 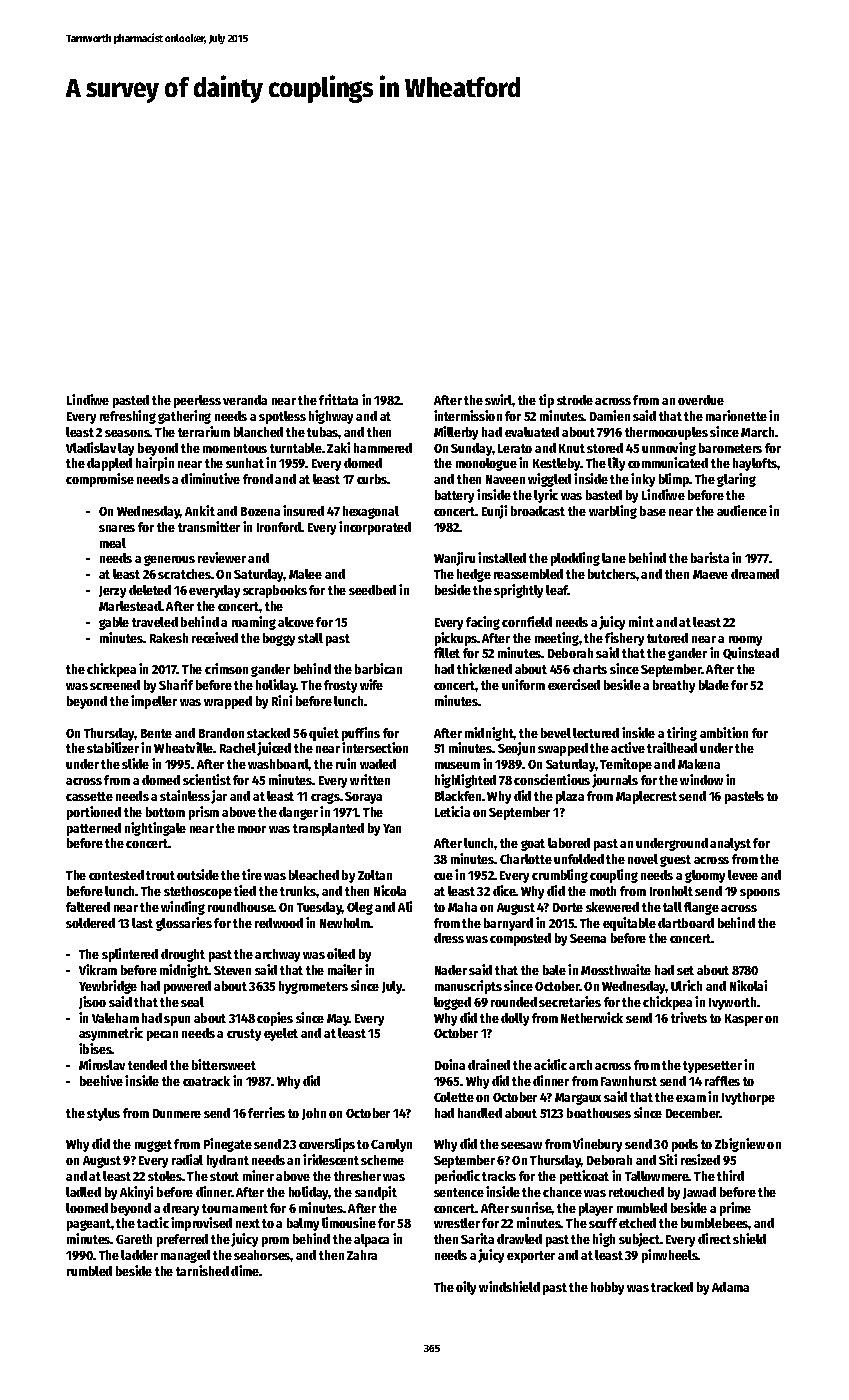 I want to click on Jawad, so click(x=699, y=1193).
